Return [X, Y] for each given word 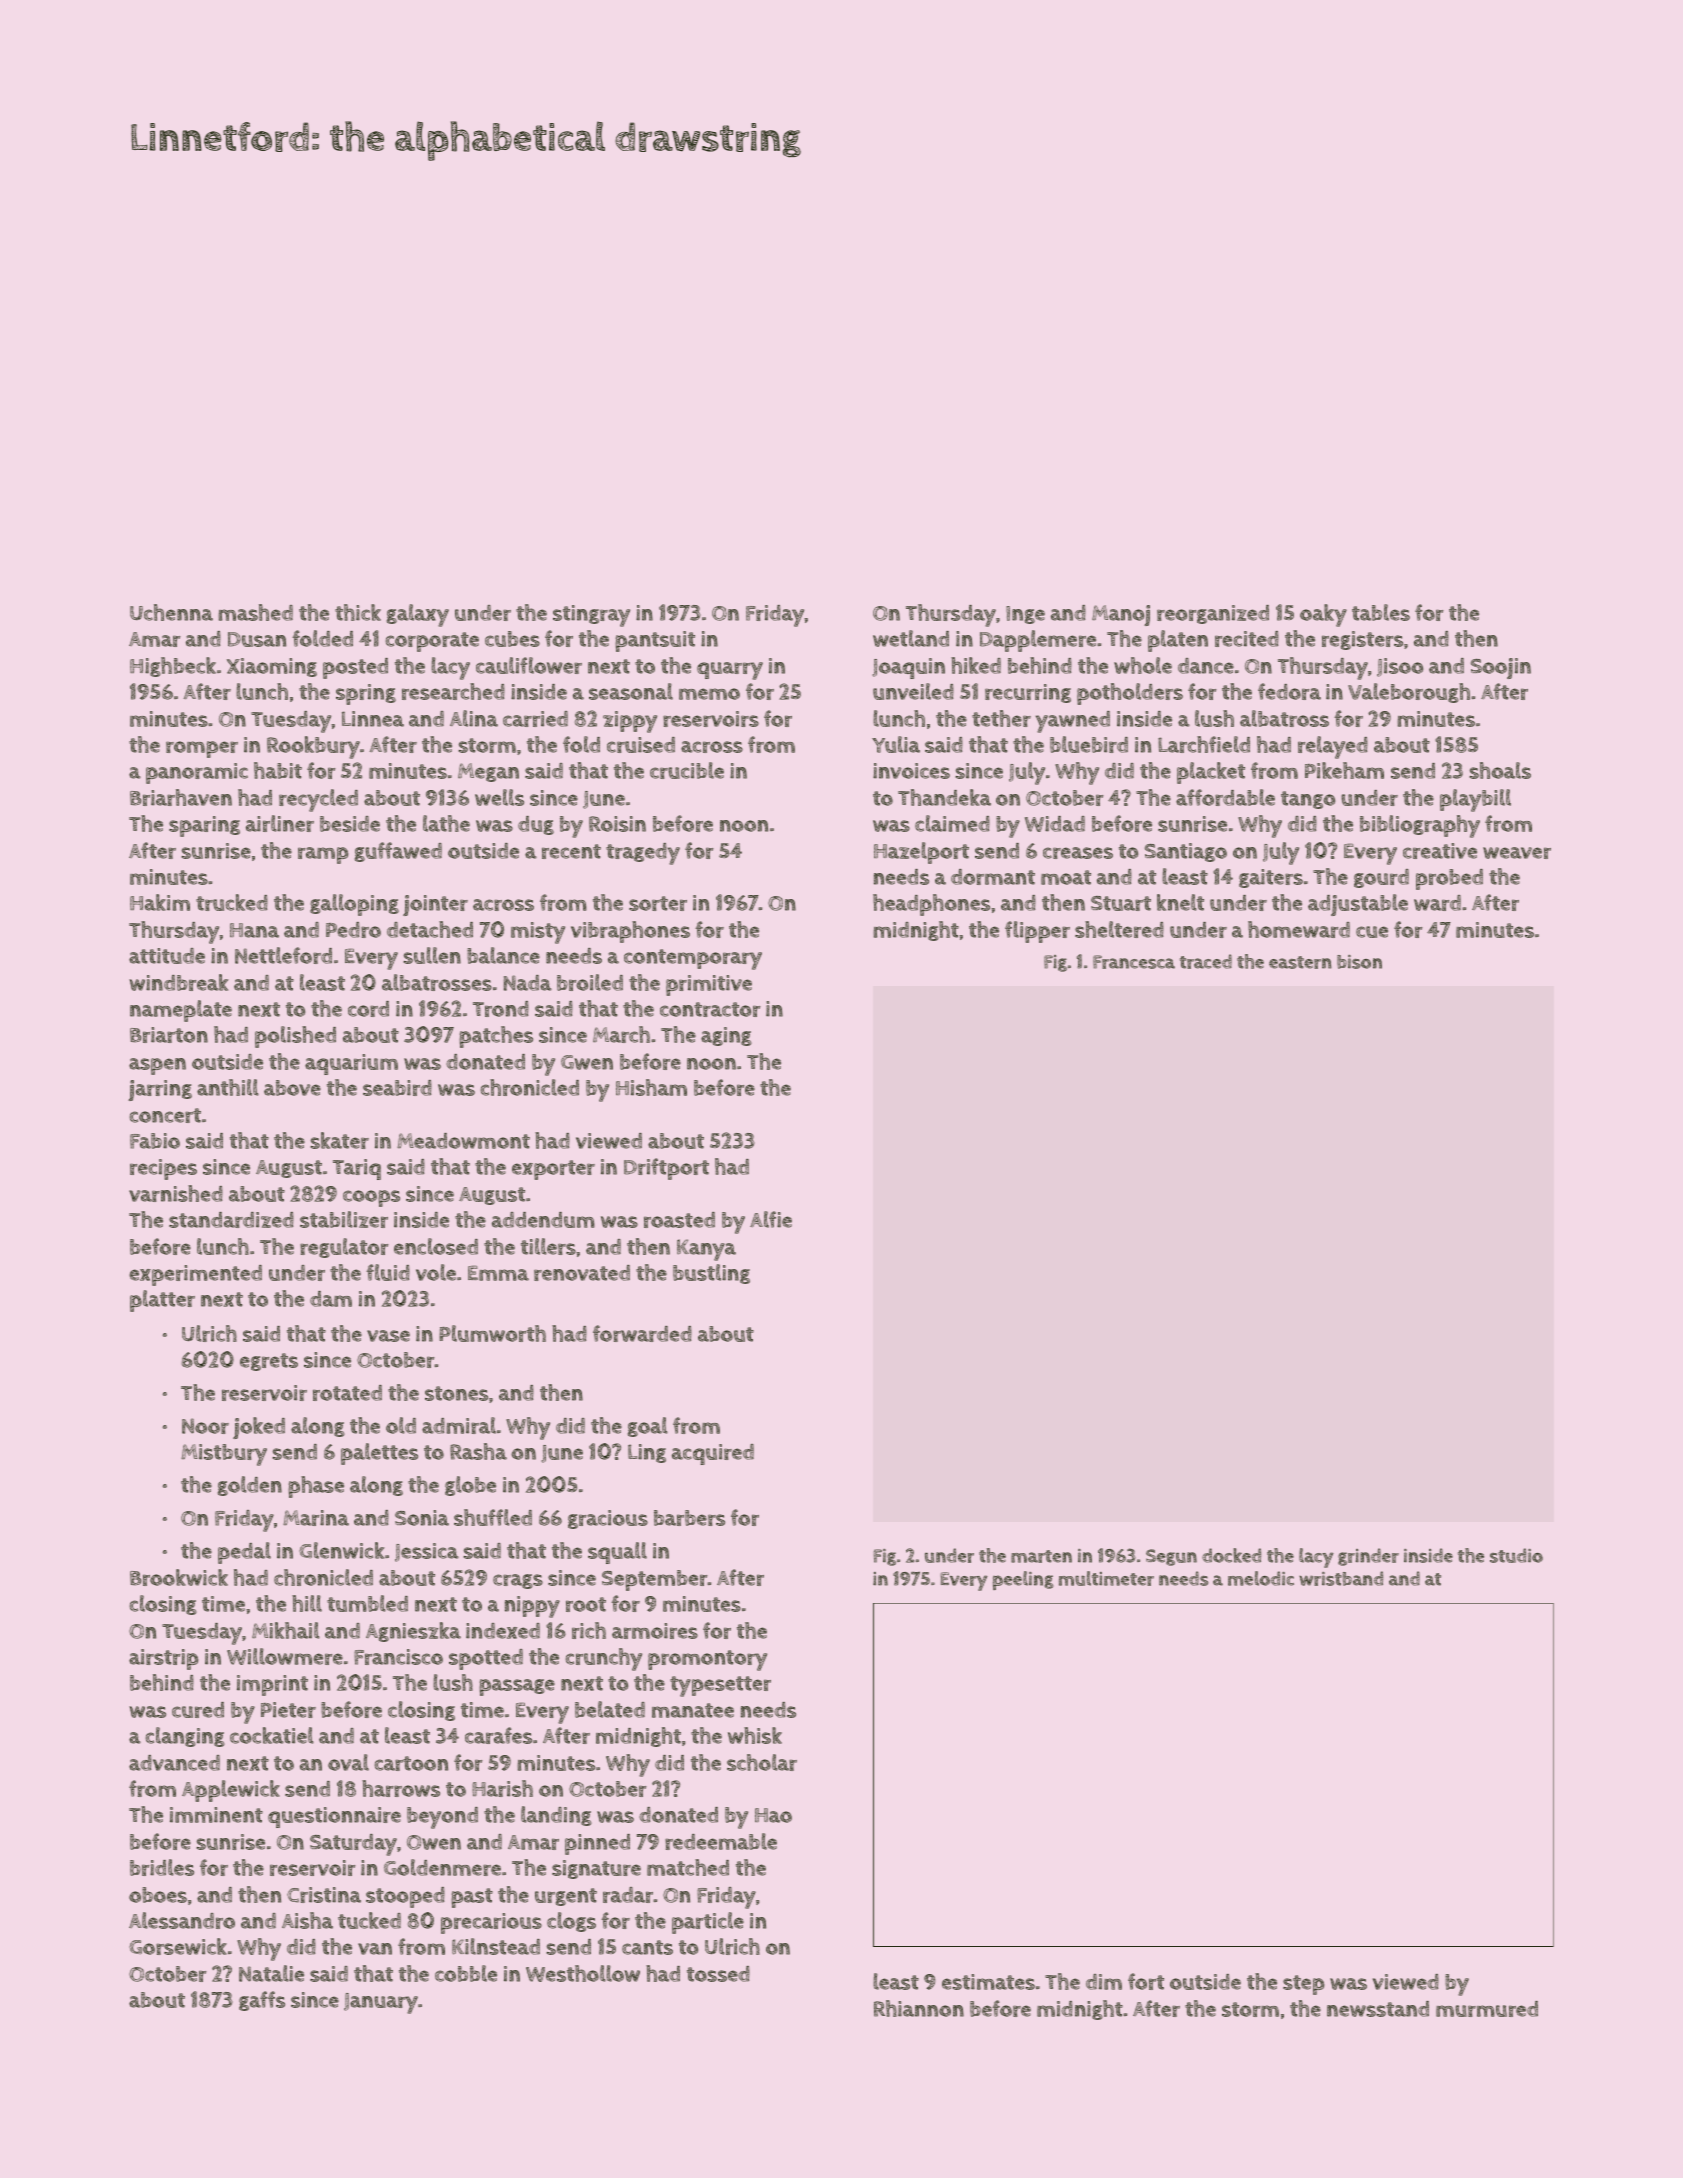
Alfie [771, 1219]
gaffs [262, 2001]
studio [1516, 1555]
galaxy [418, 615]
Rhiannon [919, 2008]
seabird [397, 1088]
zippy [630, 722]
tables [1381, 612]
